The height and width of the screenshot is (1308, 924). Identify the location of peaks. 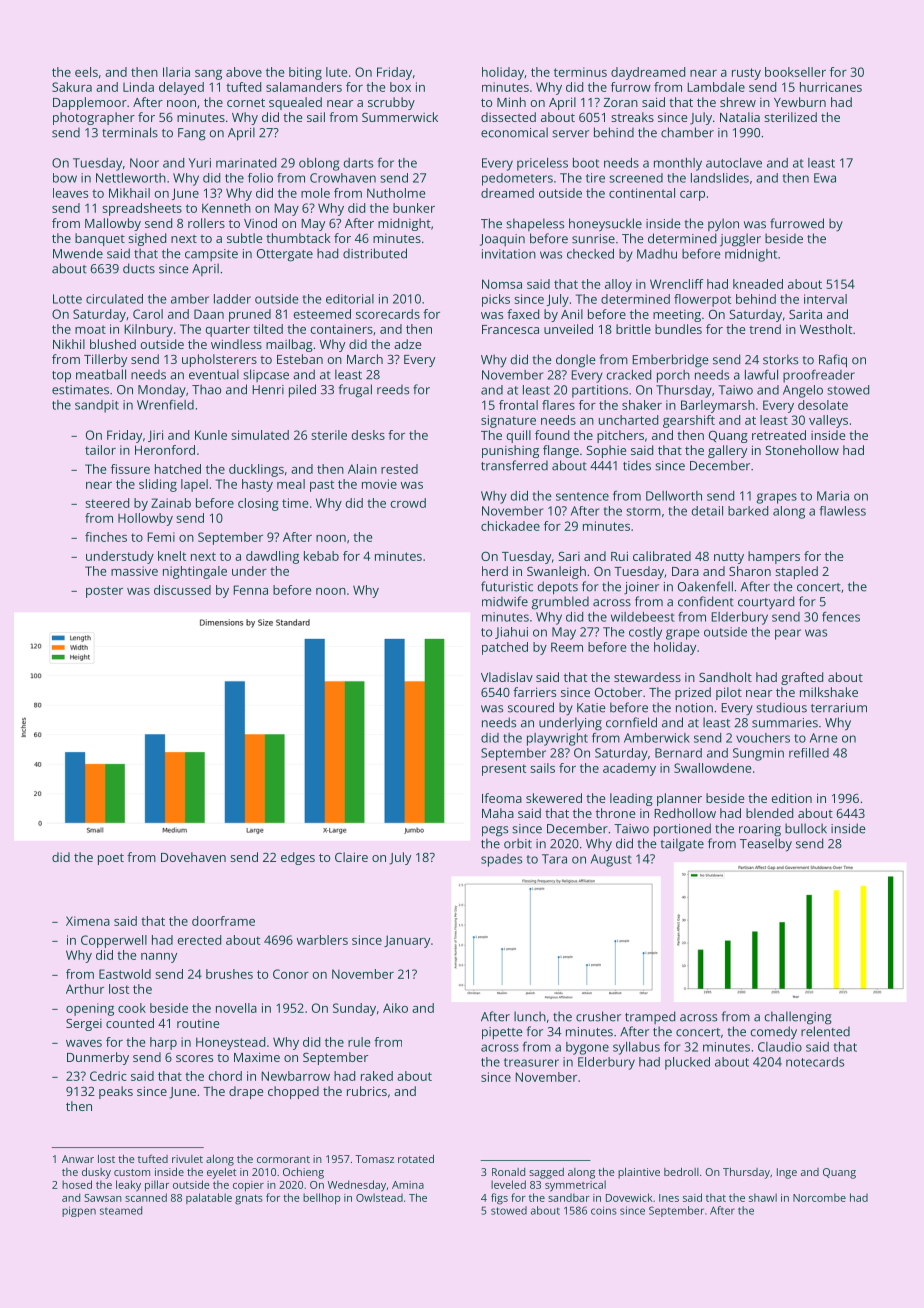
(116, 1092).
